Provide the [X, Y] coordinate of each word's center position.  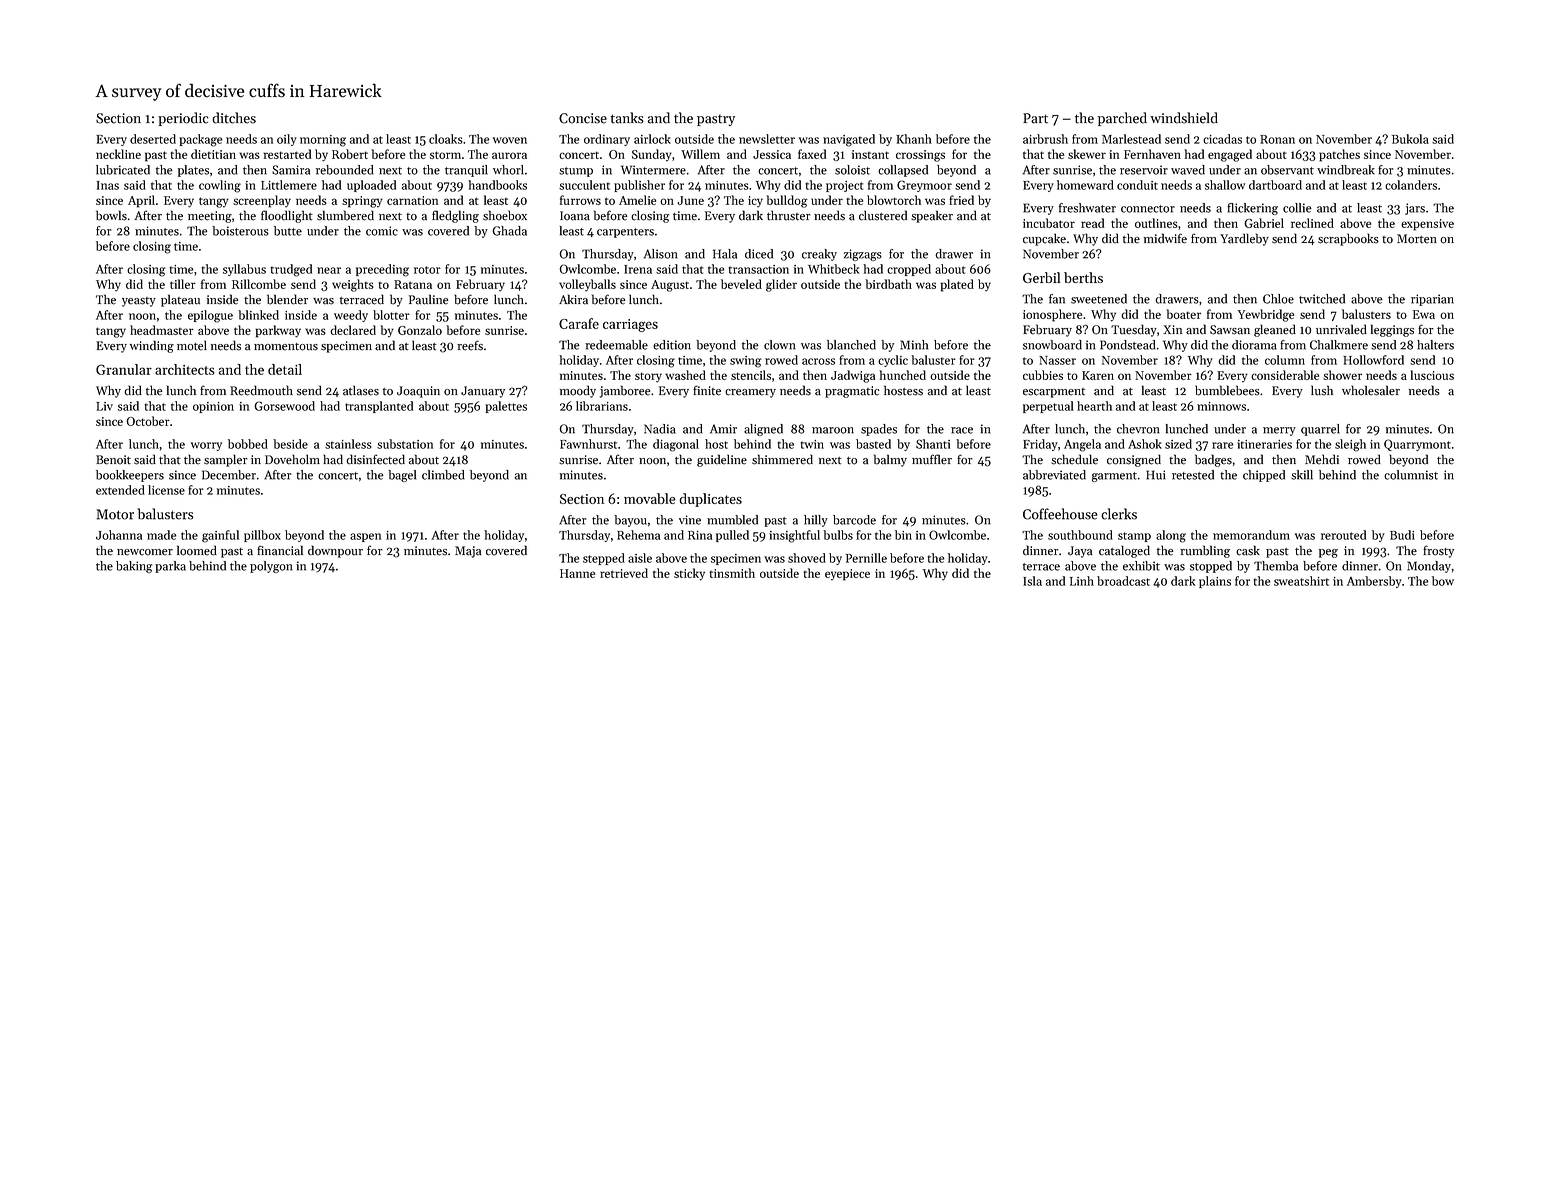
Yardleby [1244, 239]
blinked [258, 315]
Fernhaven [1152, 154]
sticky [689, 574]
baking [134, 567]
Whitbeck [833, 269]
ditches [234, 118]
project [845, 186]
